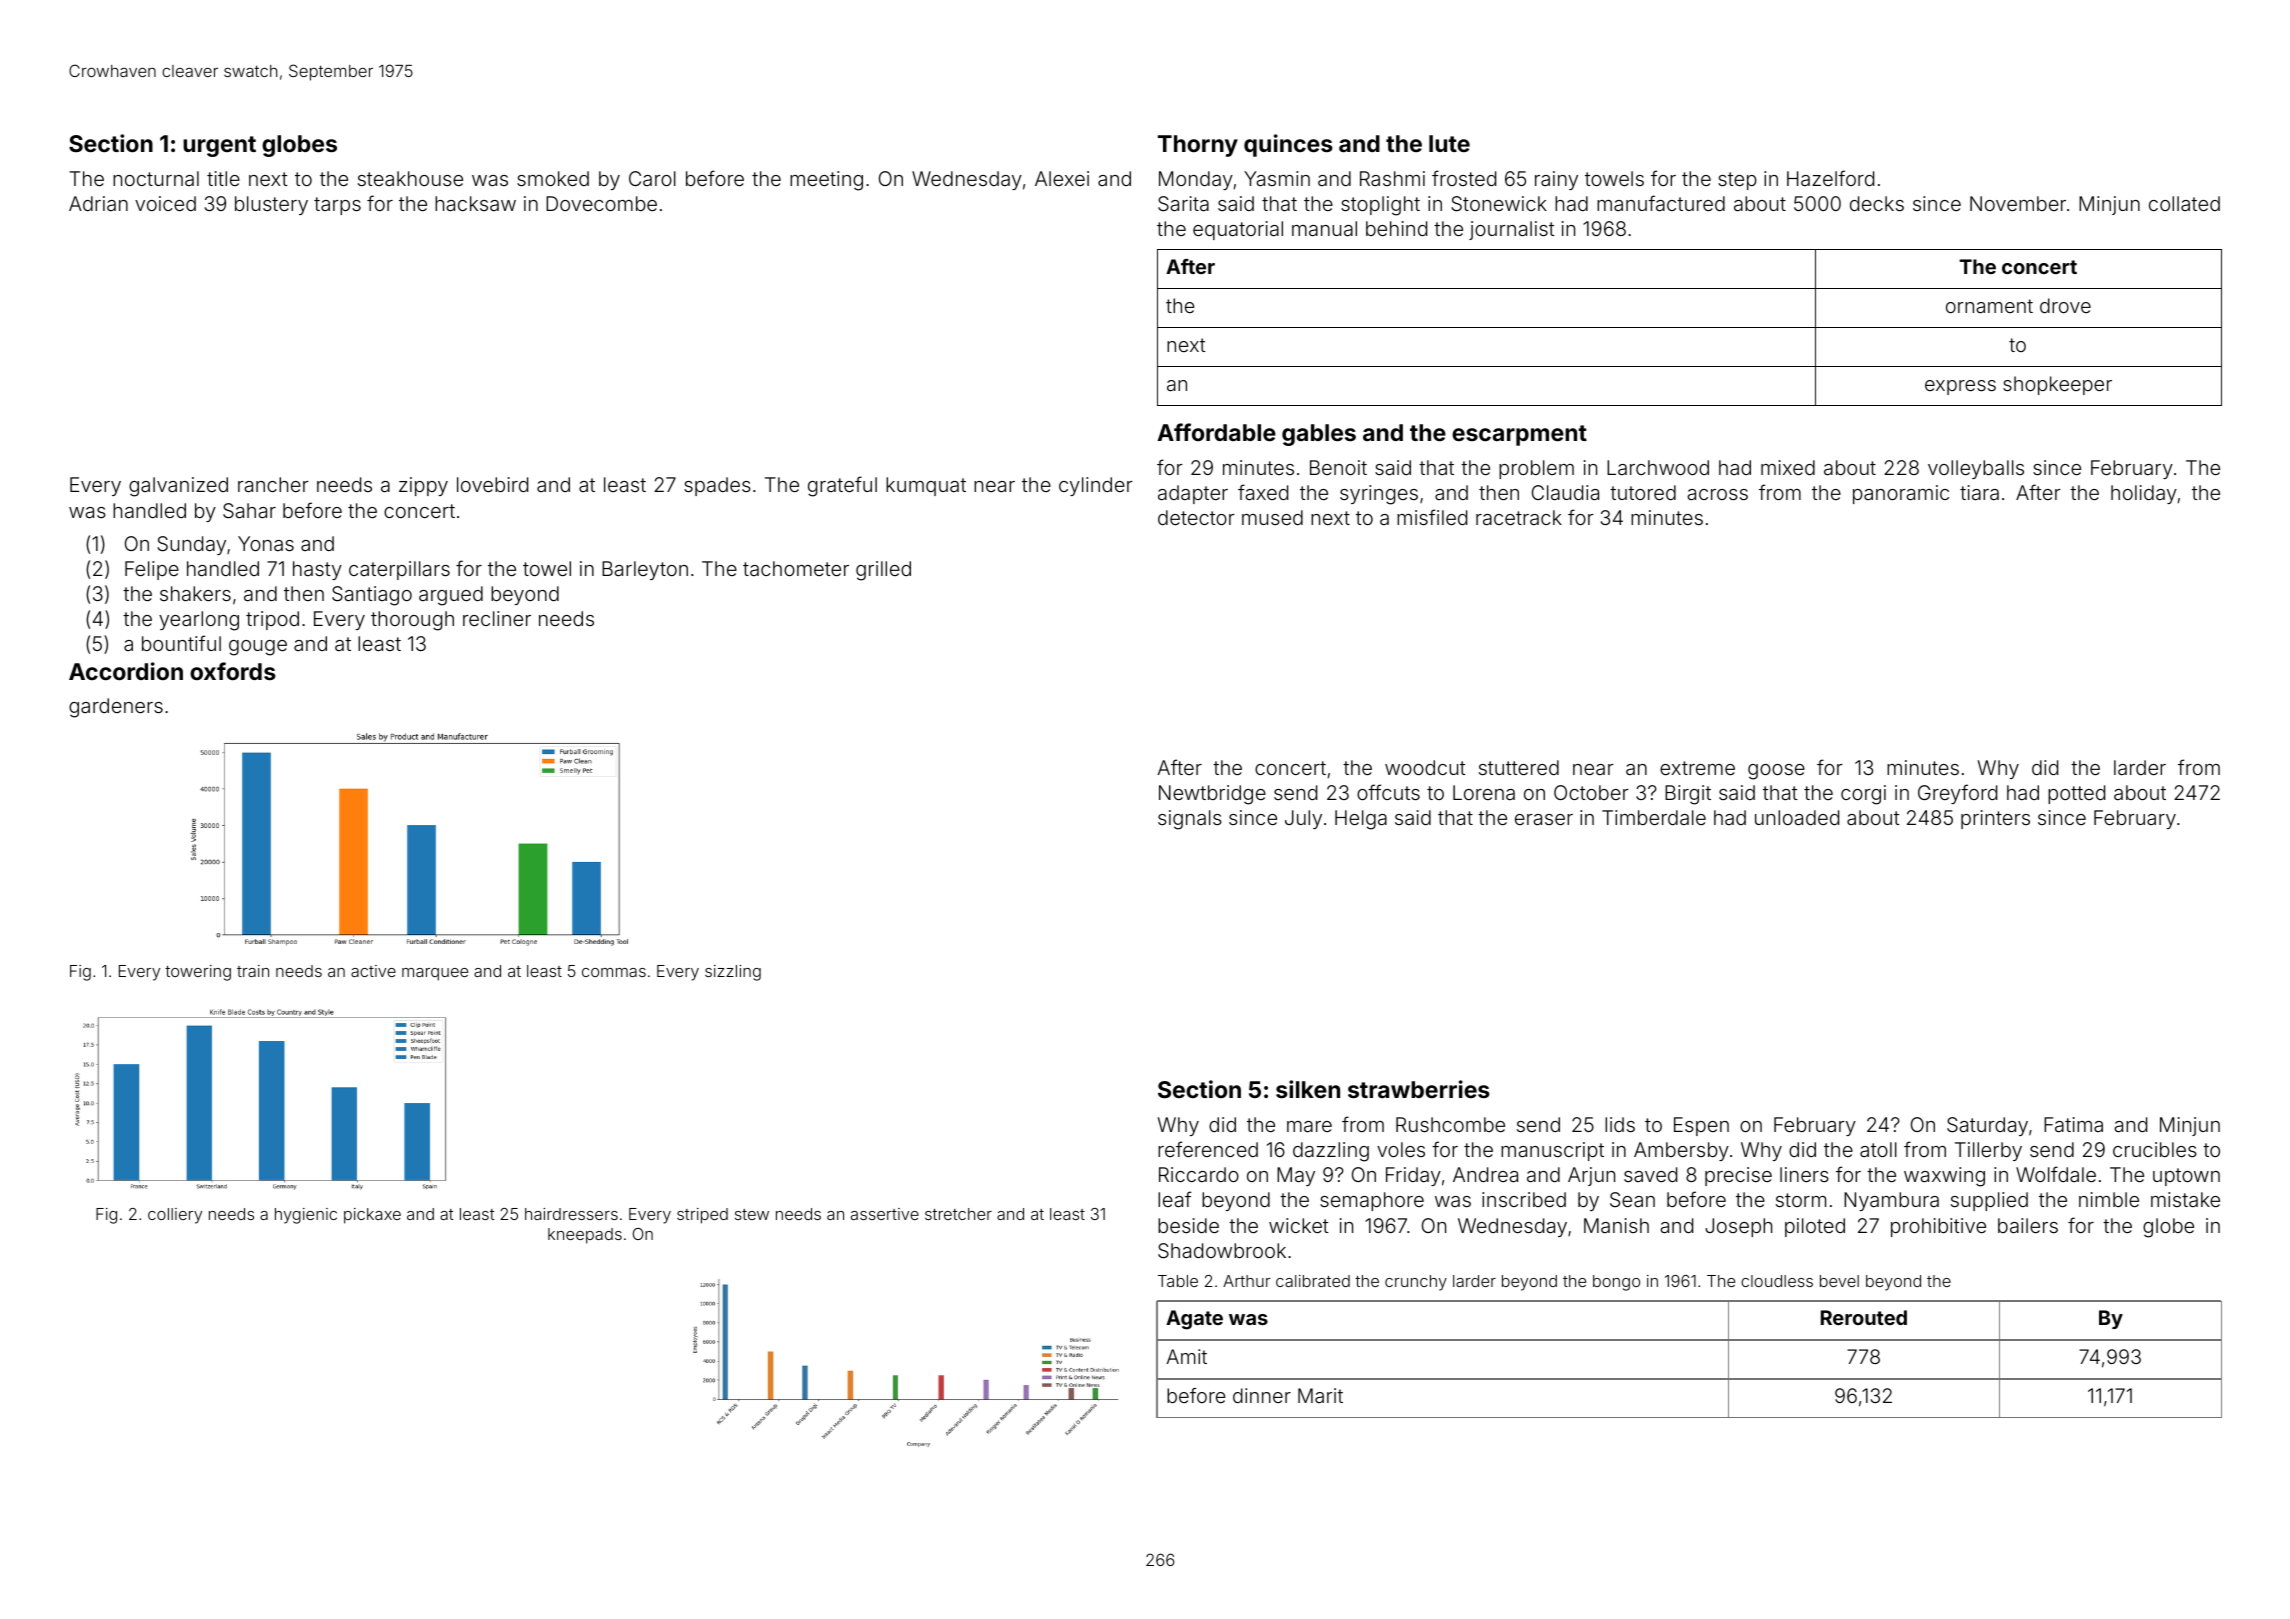  Describe the element at coordinates (1320, 1395) in the screenshot. I see `Marit` at that location.
